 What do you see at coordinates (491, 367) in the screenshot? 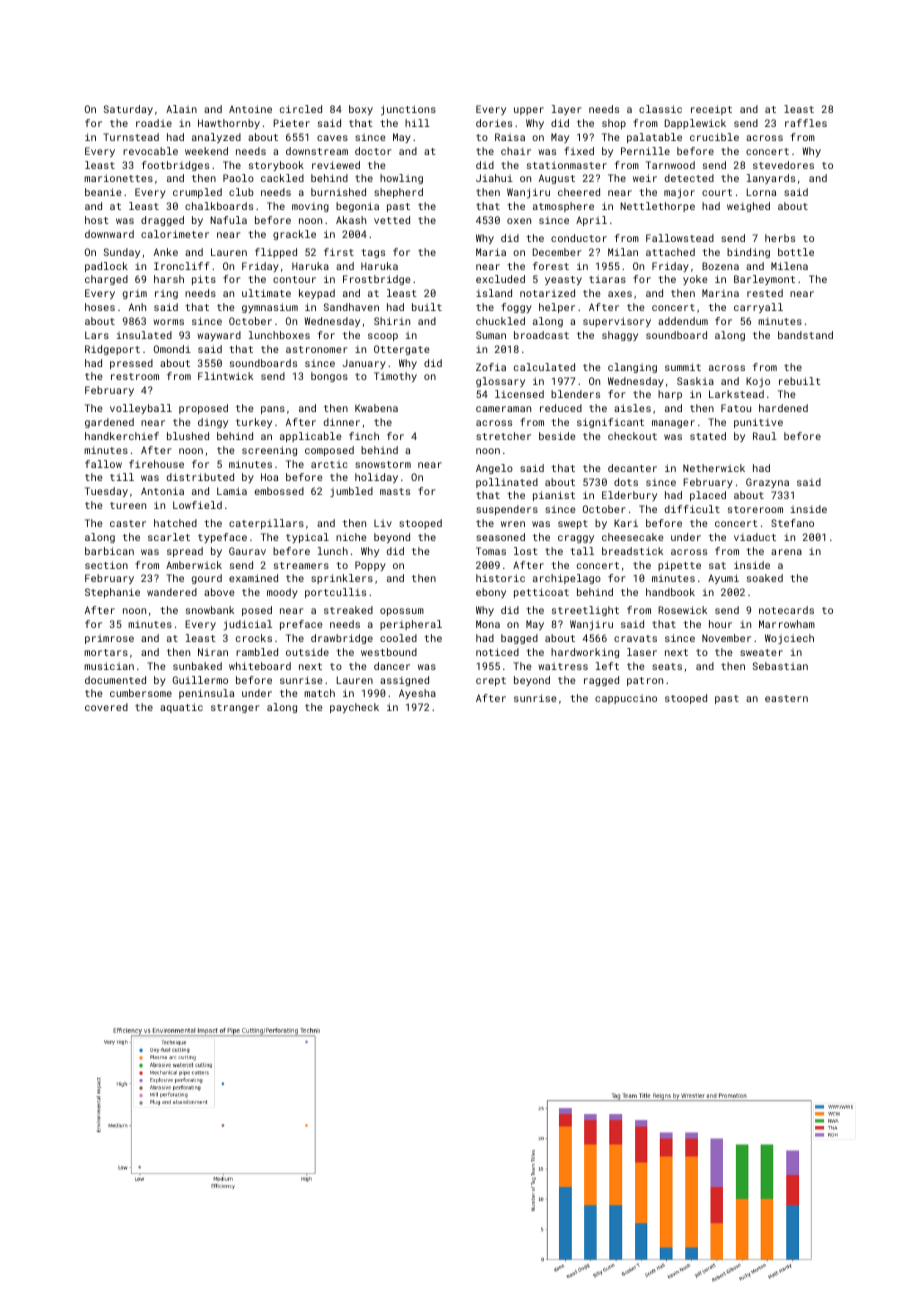
I see `Zofia` at bounding box center [491, 367].
